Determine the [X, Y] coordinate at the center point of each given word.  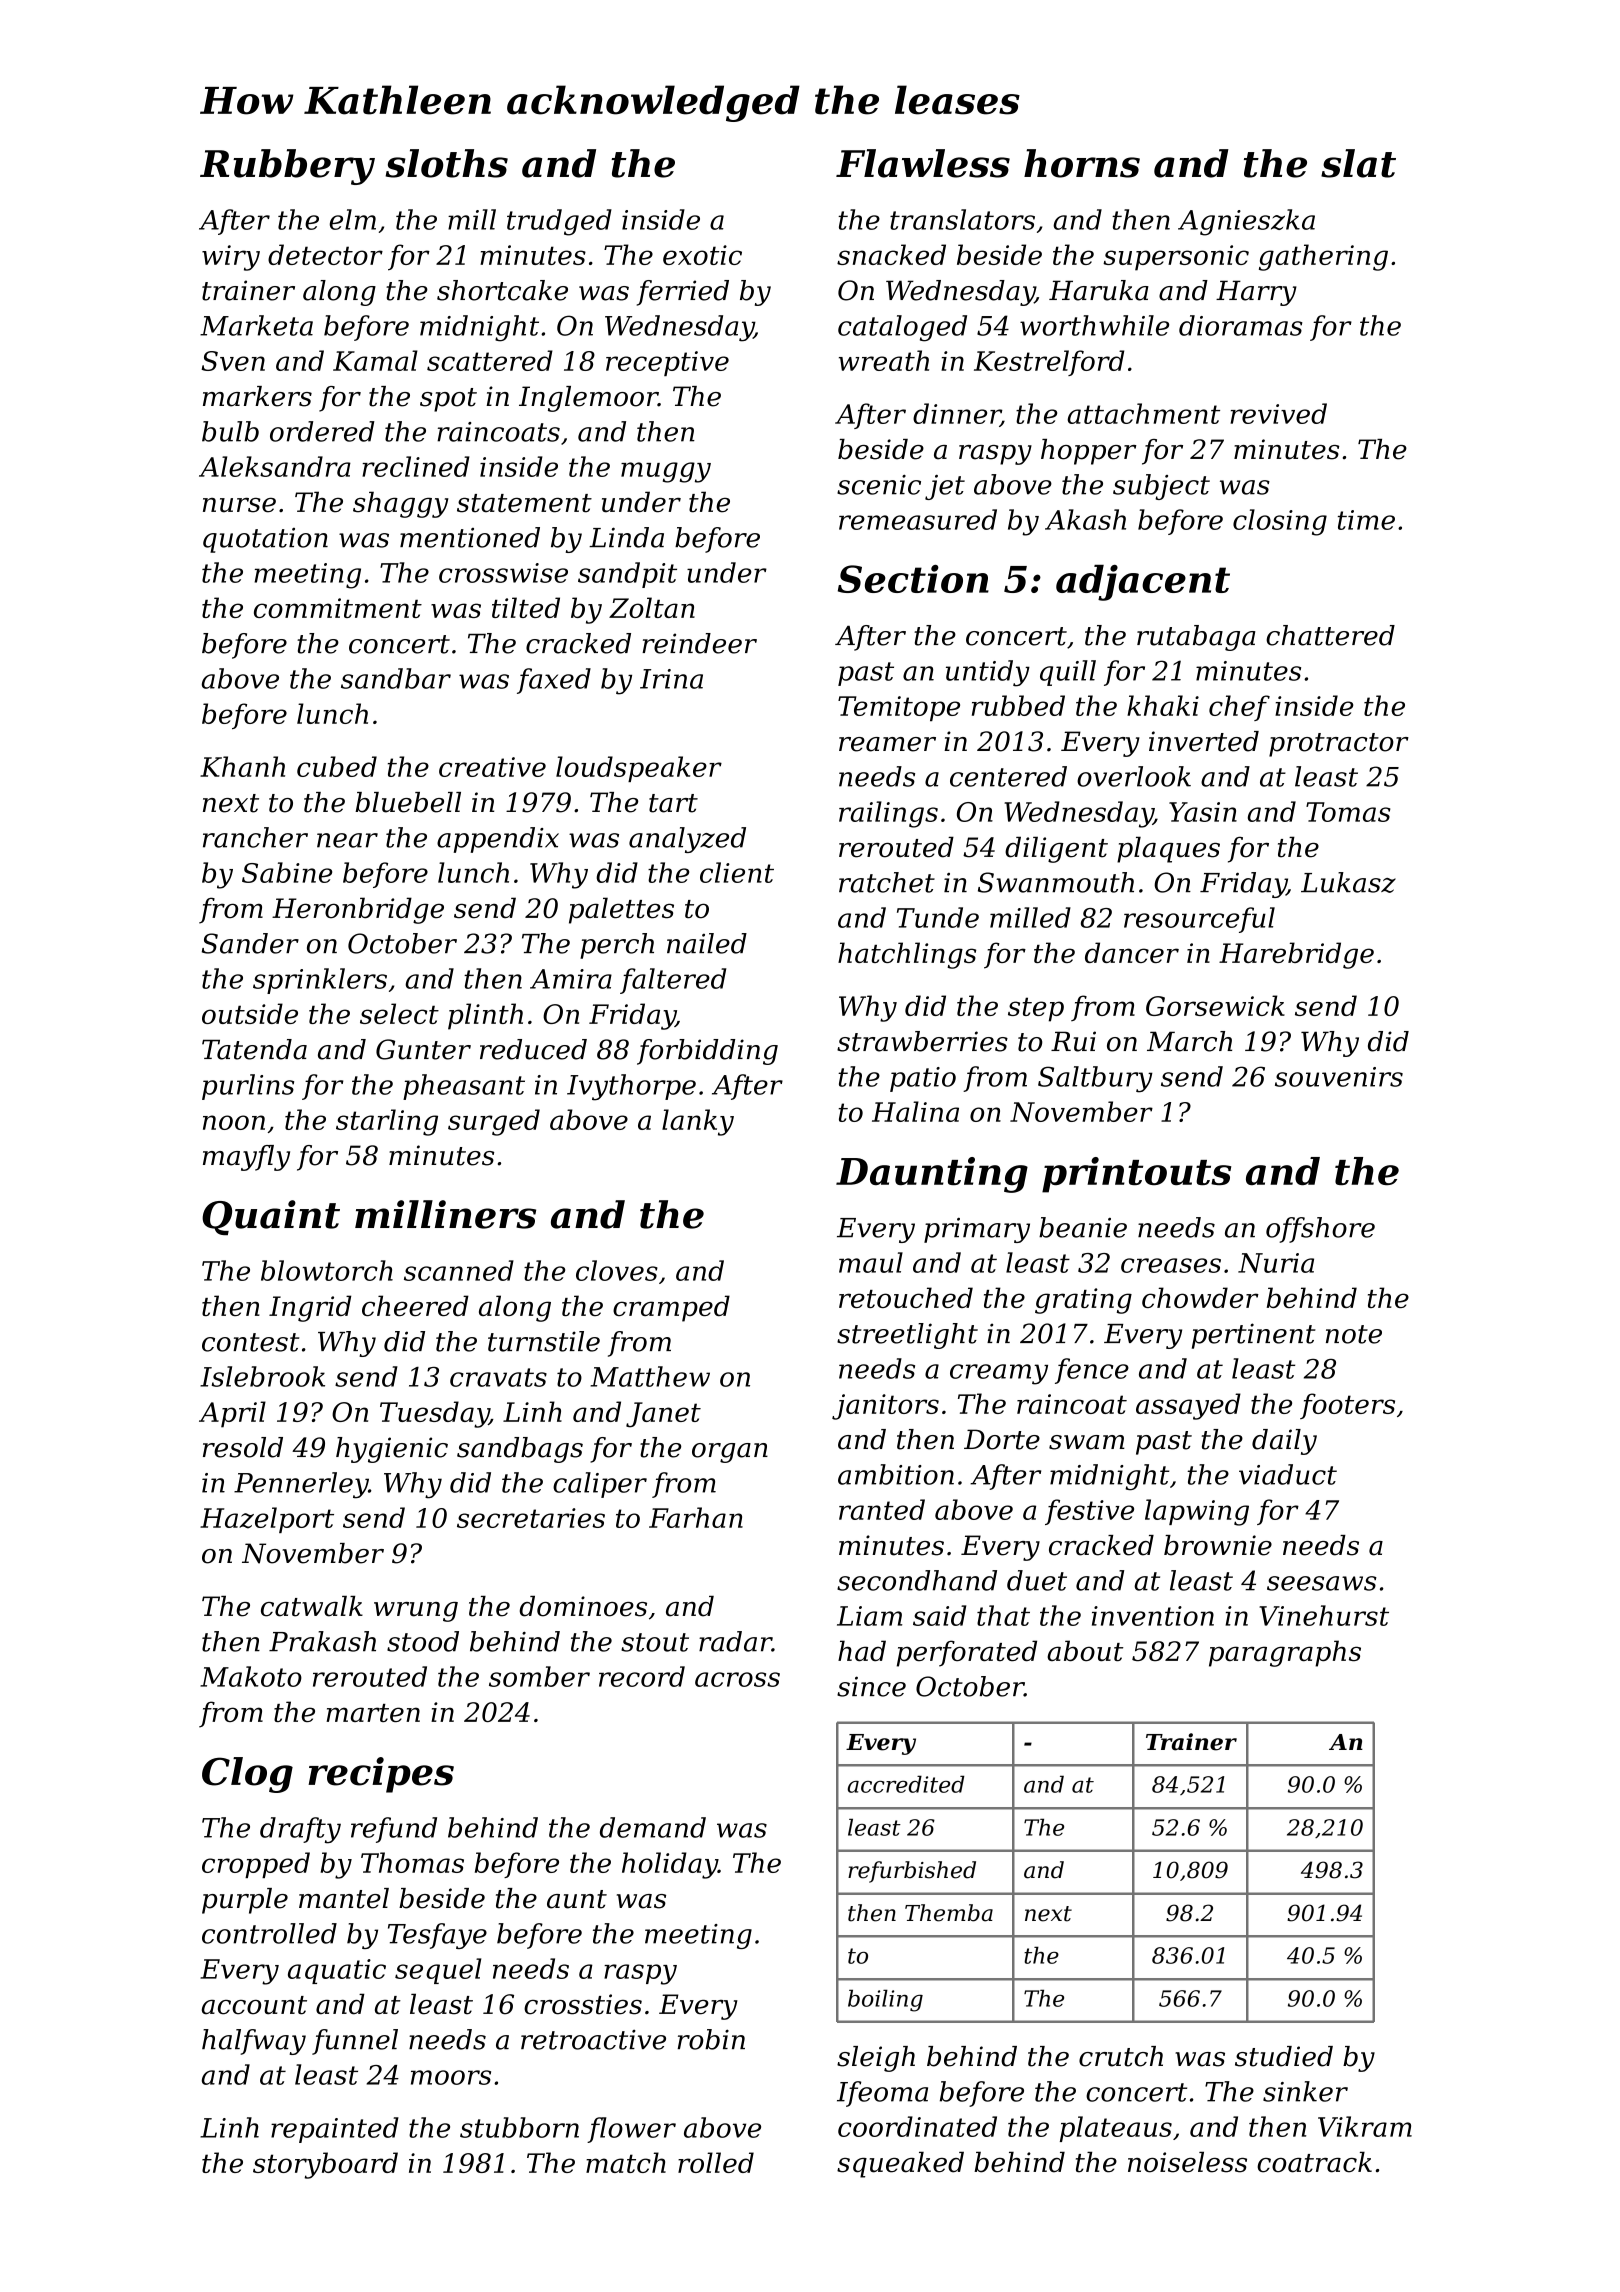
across [737, 1679]
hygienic [392, 1450]
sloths [446, 163]
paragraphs [1285, 1653]
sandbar [396, 678]
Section [913, 579]
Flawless [923, 163]
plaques [1168, 850]
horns [1082, 163]
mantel [344, 1898]
